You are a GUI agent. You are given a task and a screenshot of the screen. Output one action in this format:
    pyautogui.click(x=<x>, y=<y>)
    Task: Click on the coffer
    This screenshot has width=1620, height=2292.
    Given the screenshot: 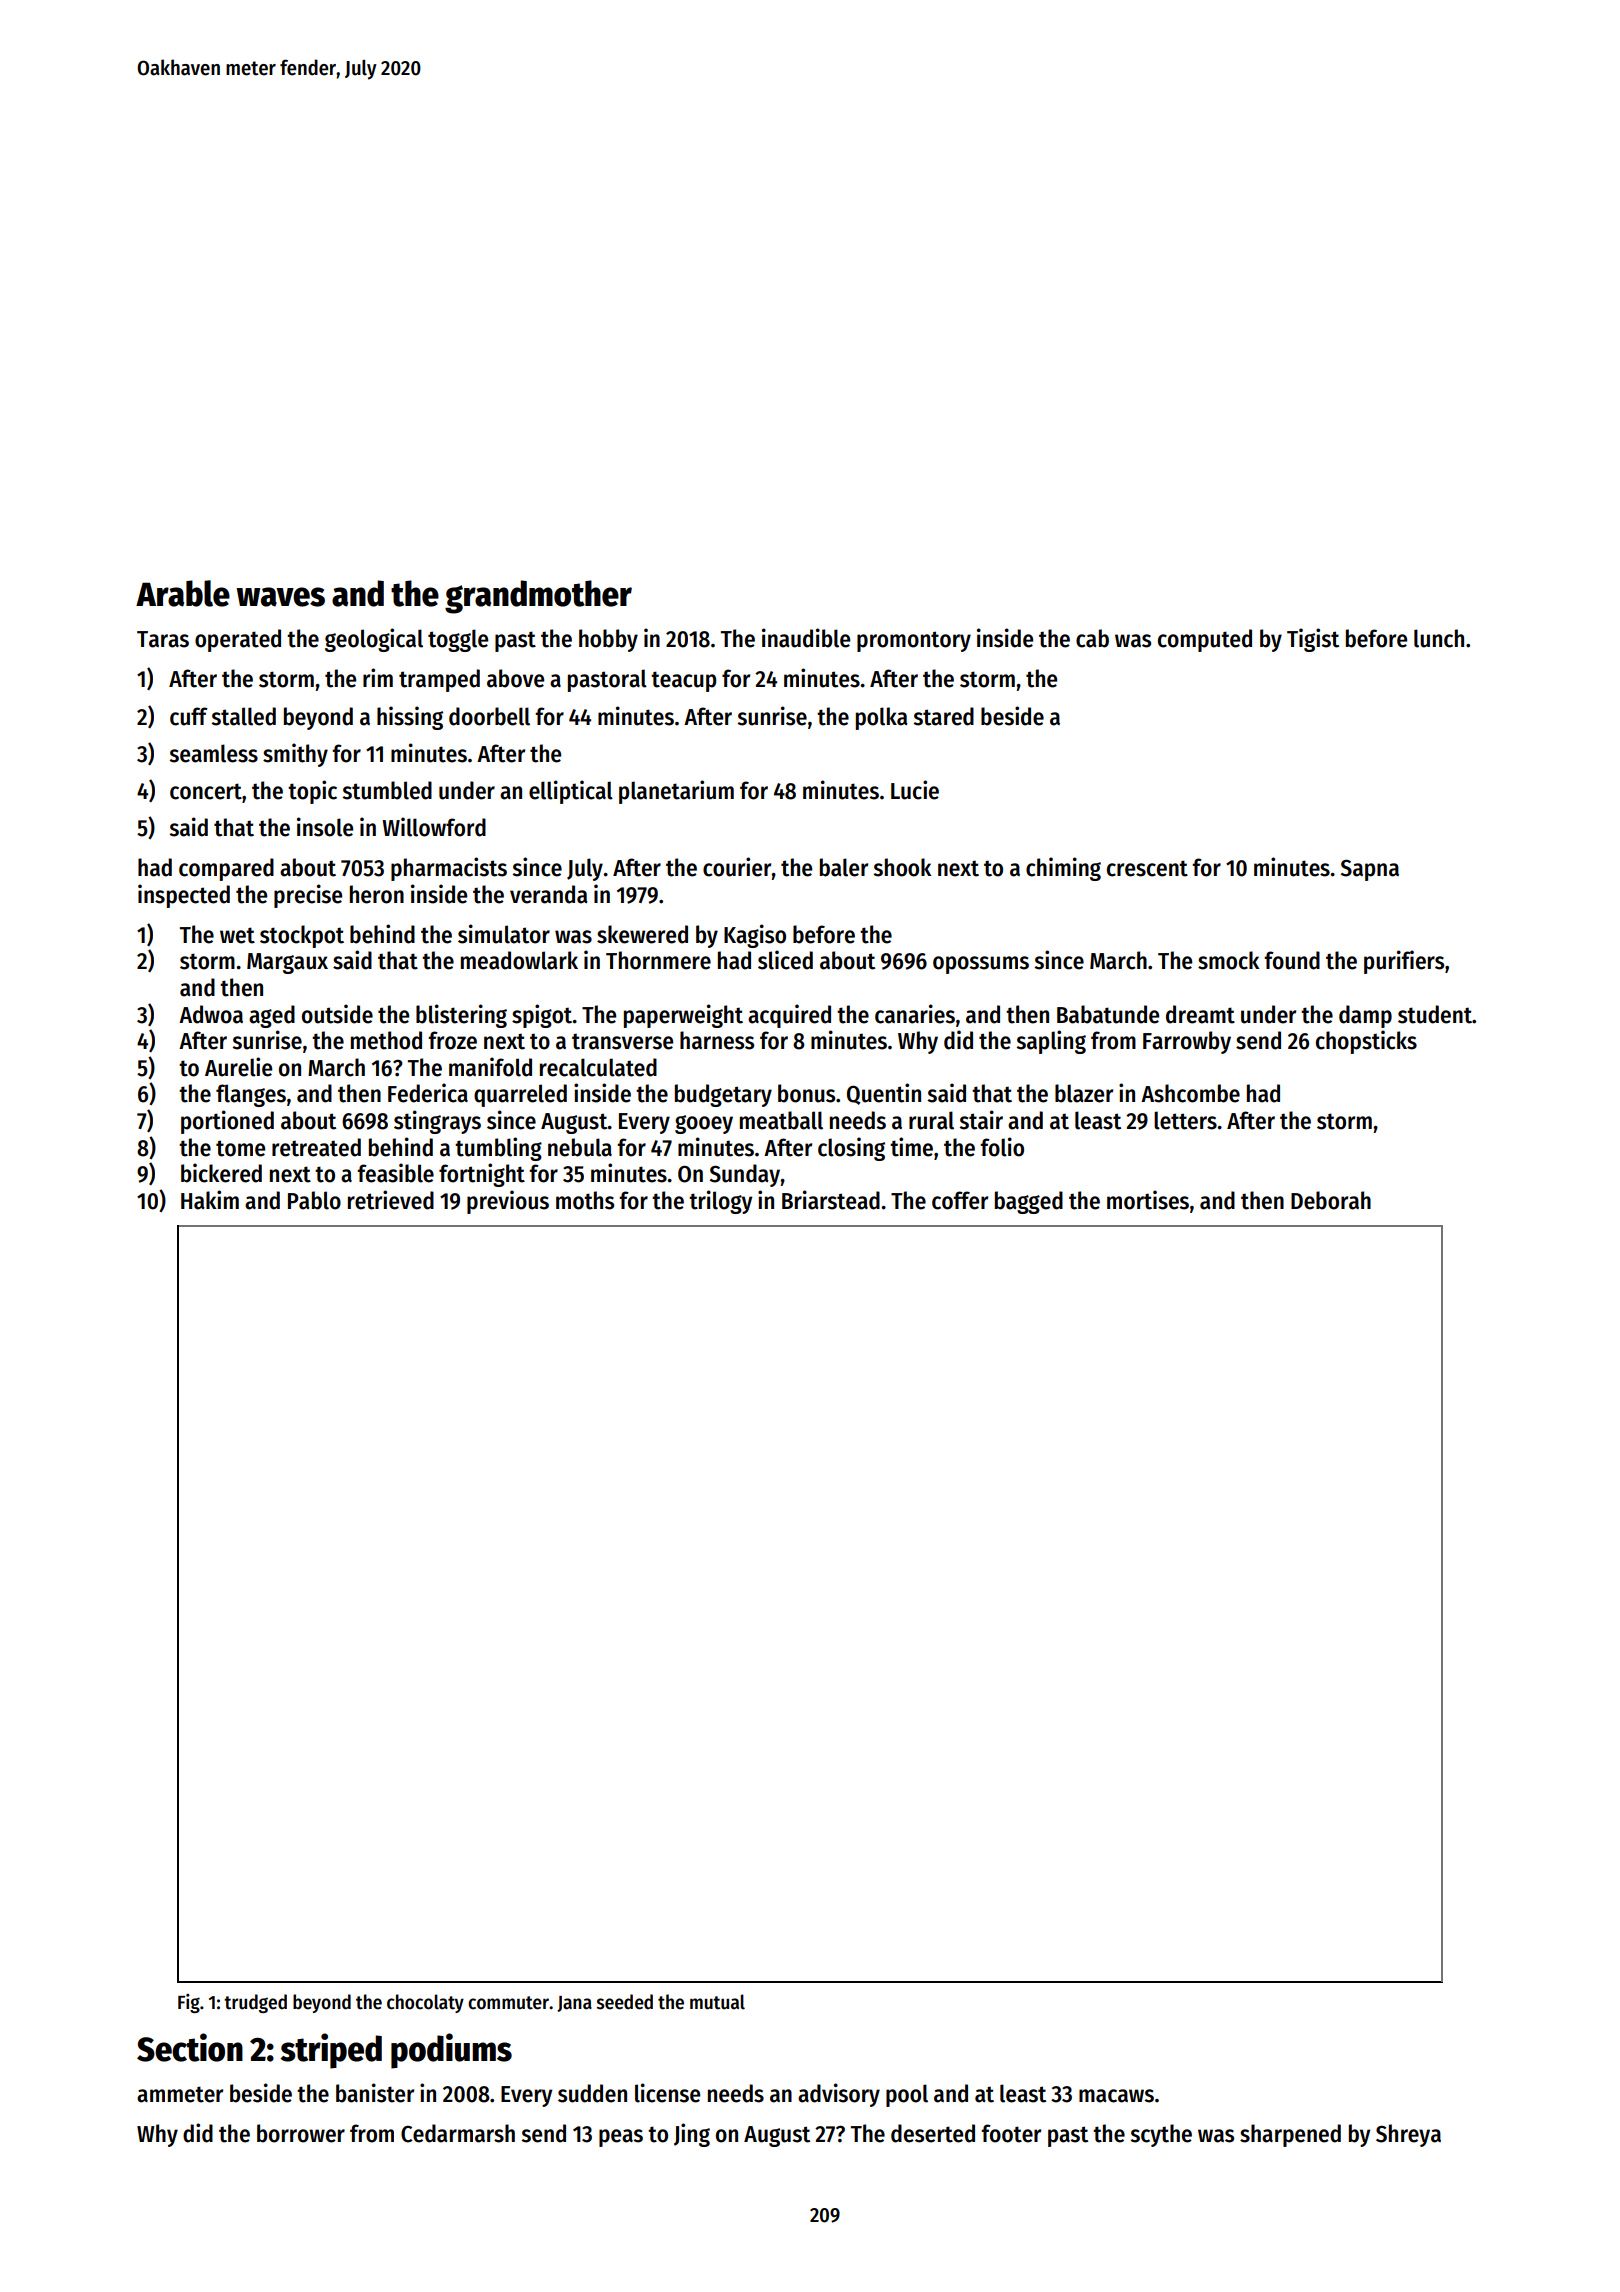 What is the action you would take?
    pyautogui.click(x=960, y=1200)
